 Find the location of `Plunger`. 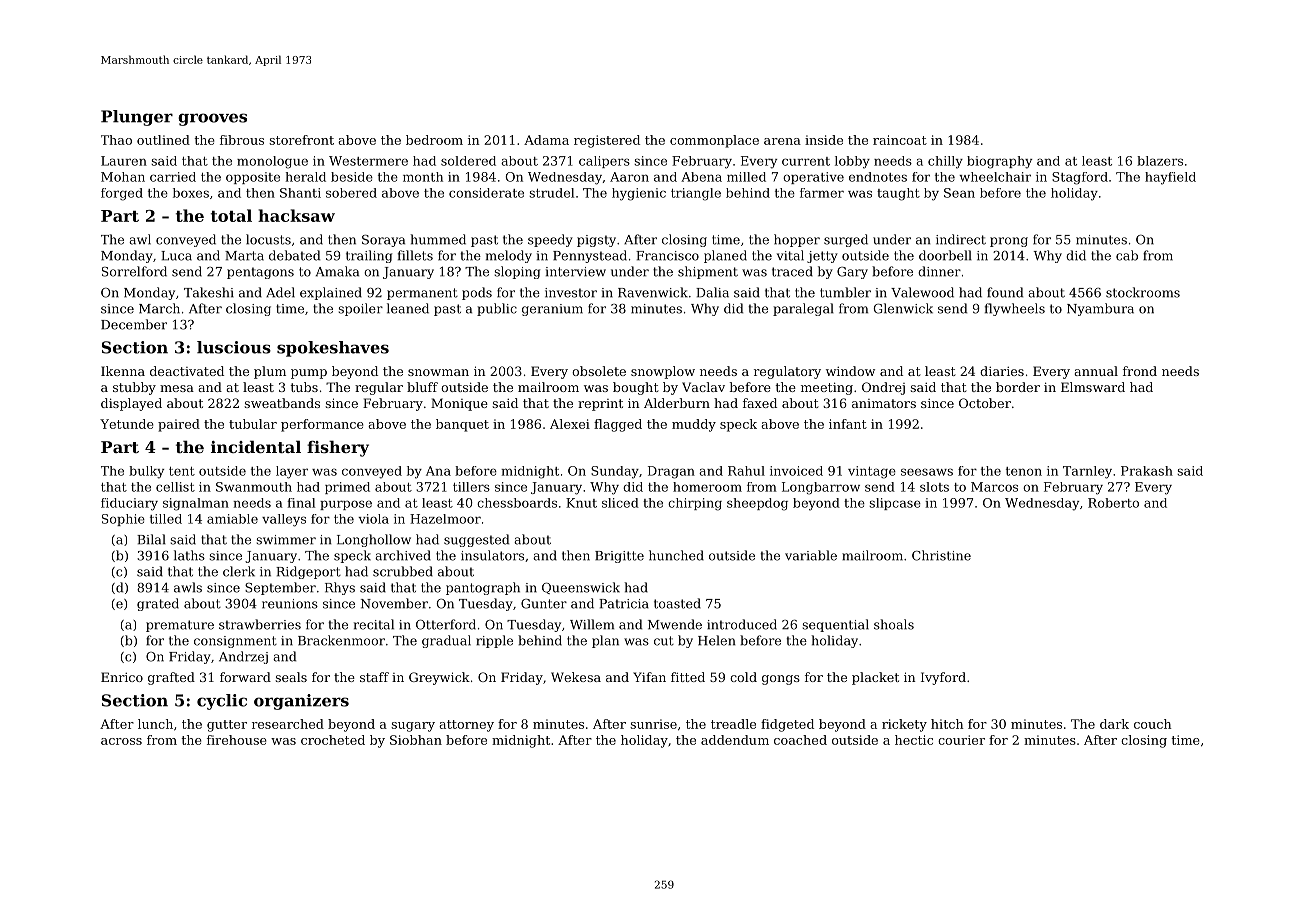

Plunger is located at coordinates (137, 118).
